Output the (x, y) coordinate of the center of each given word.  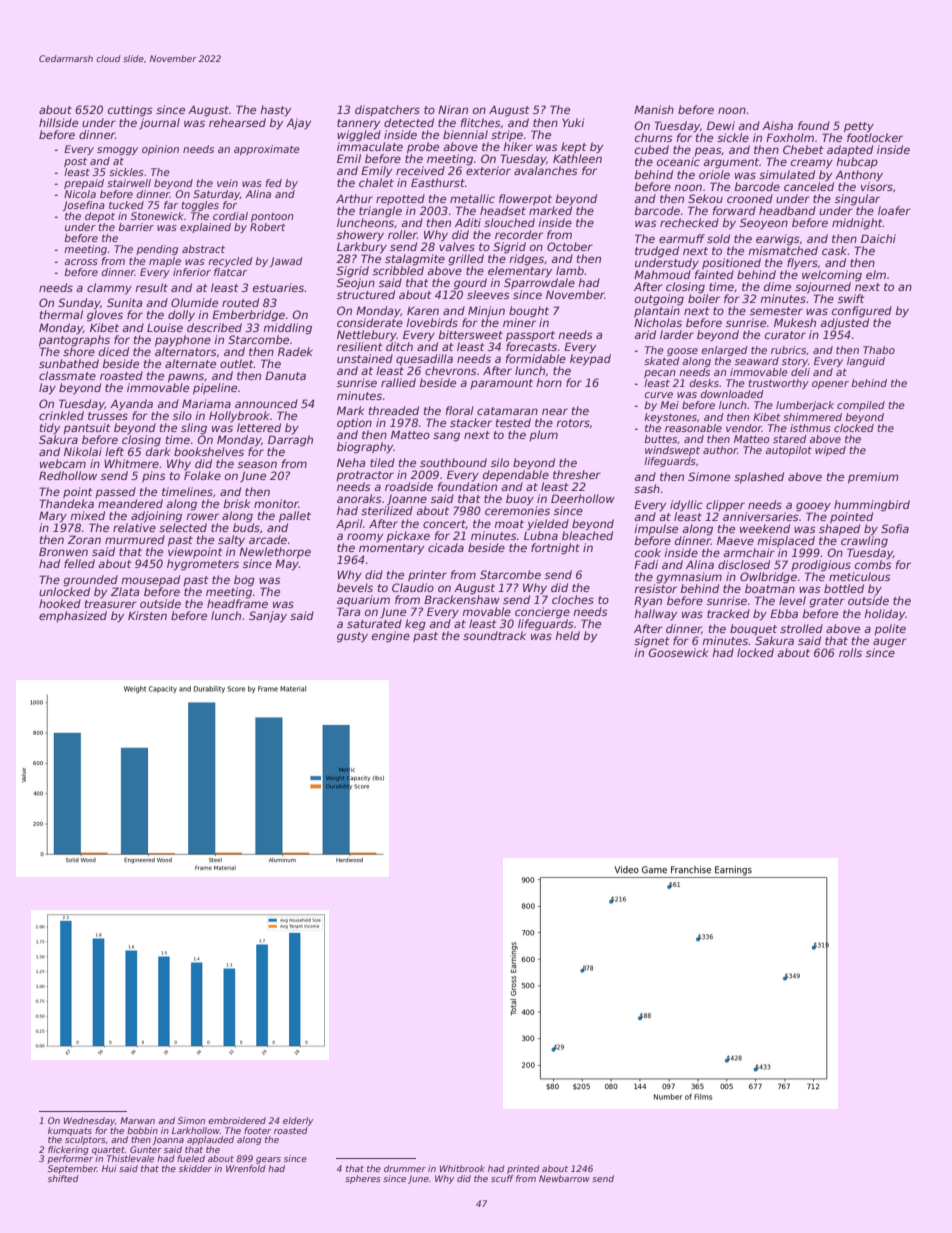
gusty (352, 637)
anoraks (359, 498)
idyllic (686, 506)
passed (115, 492)
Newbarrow (564, 1178)
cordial (230, 216)
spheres (363, 1179)
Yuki (573, 122)
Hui (109, 1168)
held (567, 635)
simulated (787, 174)
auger (890, 643)
